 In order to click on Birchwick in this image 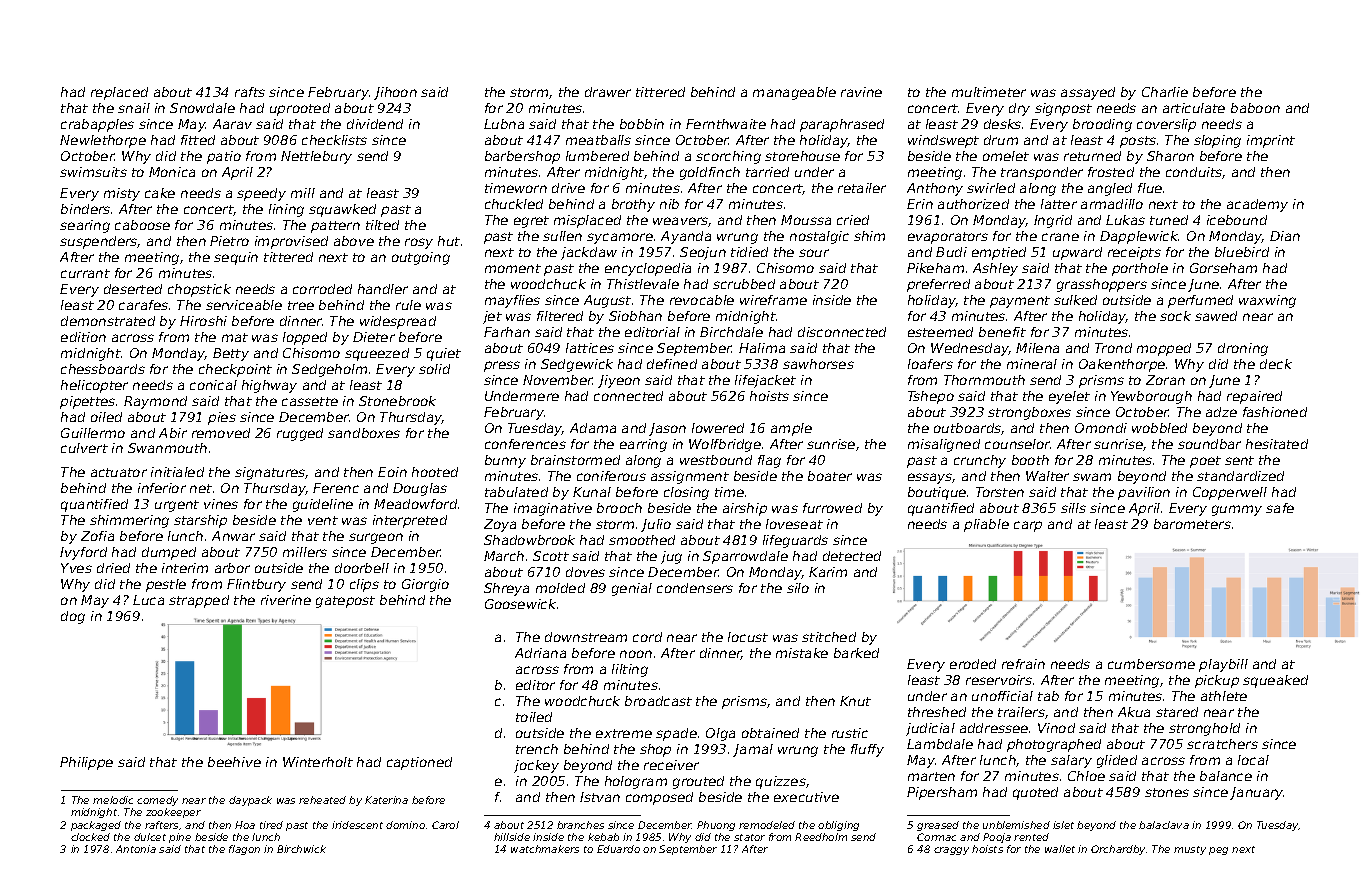, I will do `click(301, 849)`.
